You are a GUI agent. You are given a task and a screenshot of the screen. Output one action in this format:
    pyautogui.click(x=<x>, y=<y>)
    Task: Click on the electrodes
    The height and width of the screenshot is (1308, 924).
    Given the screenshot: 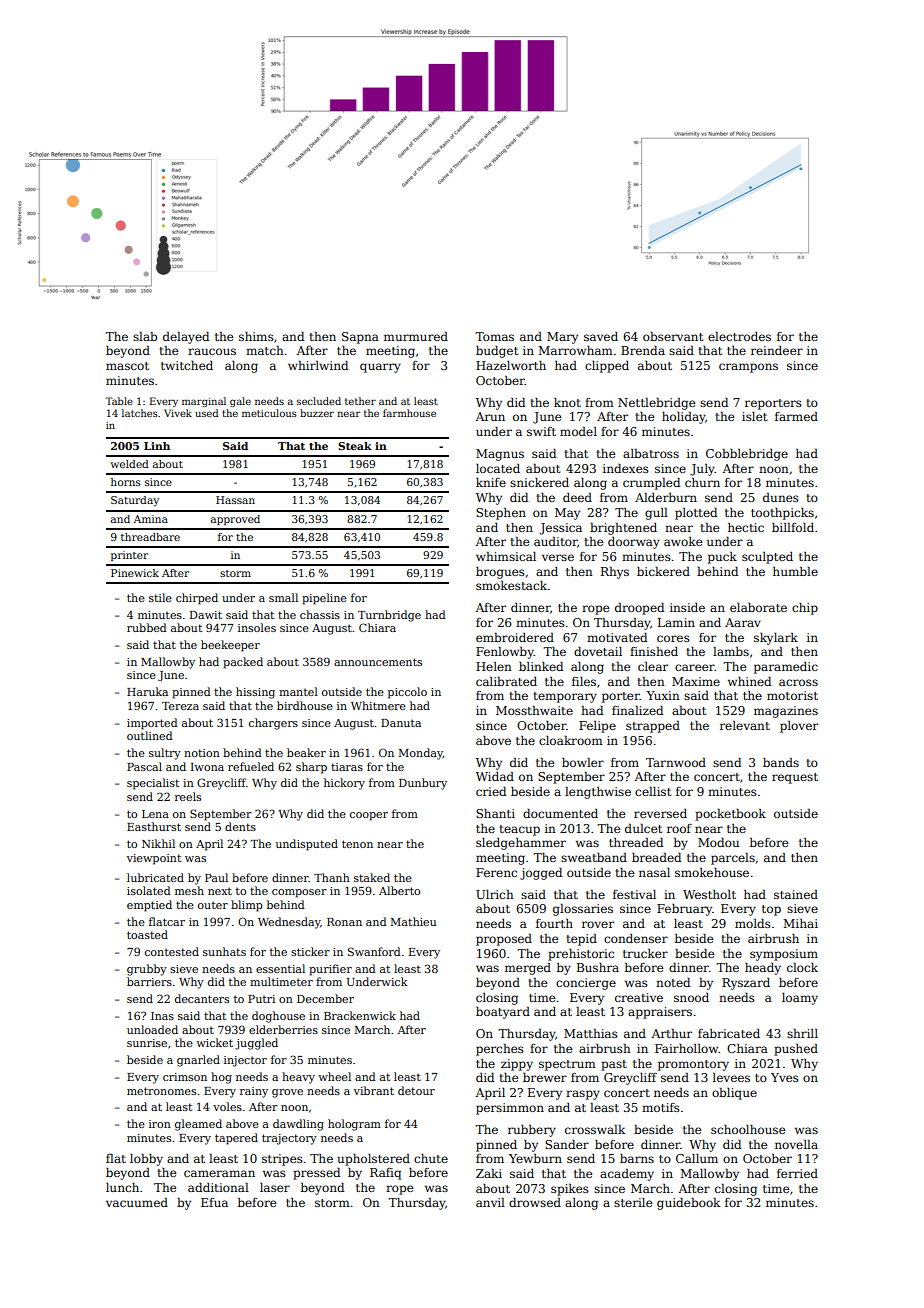 What is the action you would take?
    pyautogui.click(x=739, y=336)
